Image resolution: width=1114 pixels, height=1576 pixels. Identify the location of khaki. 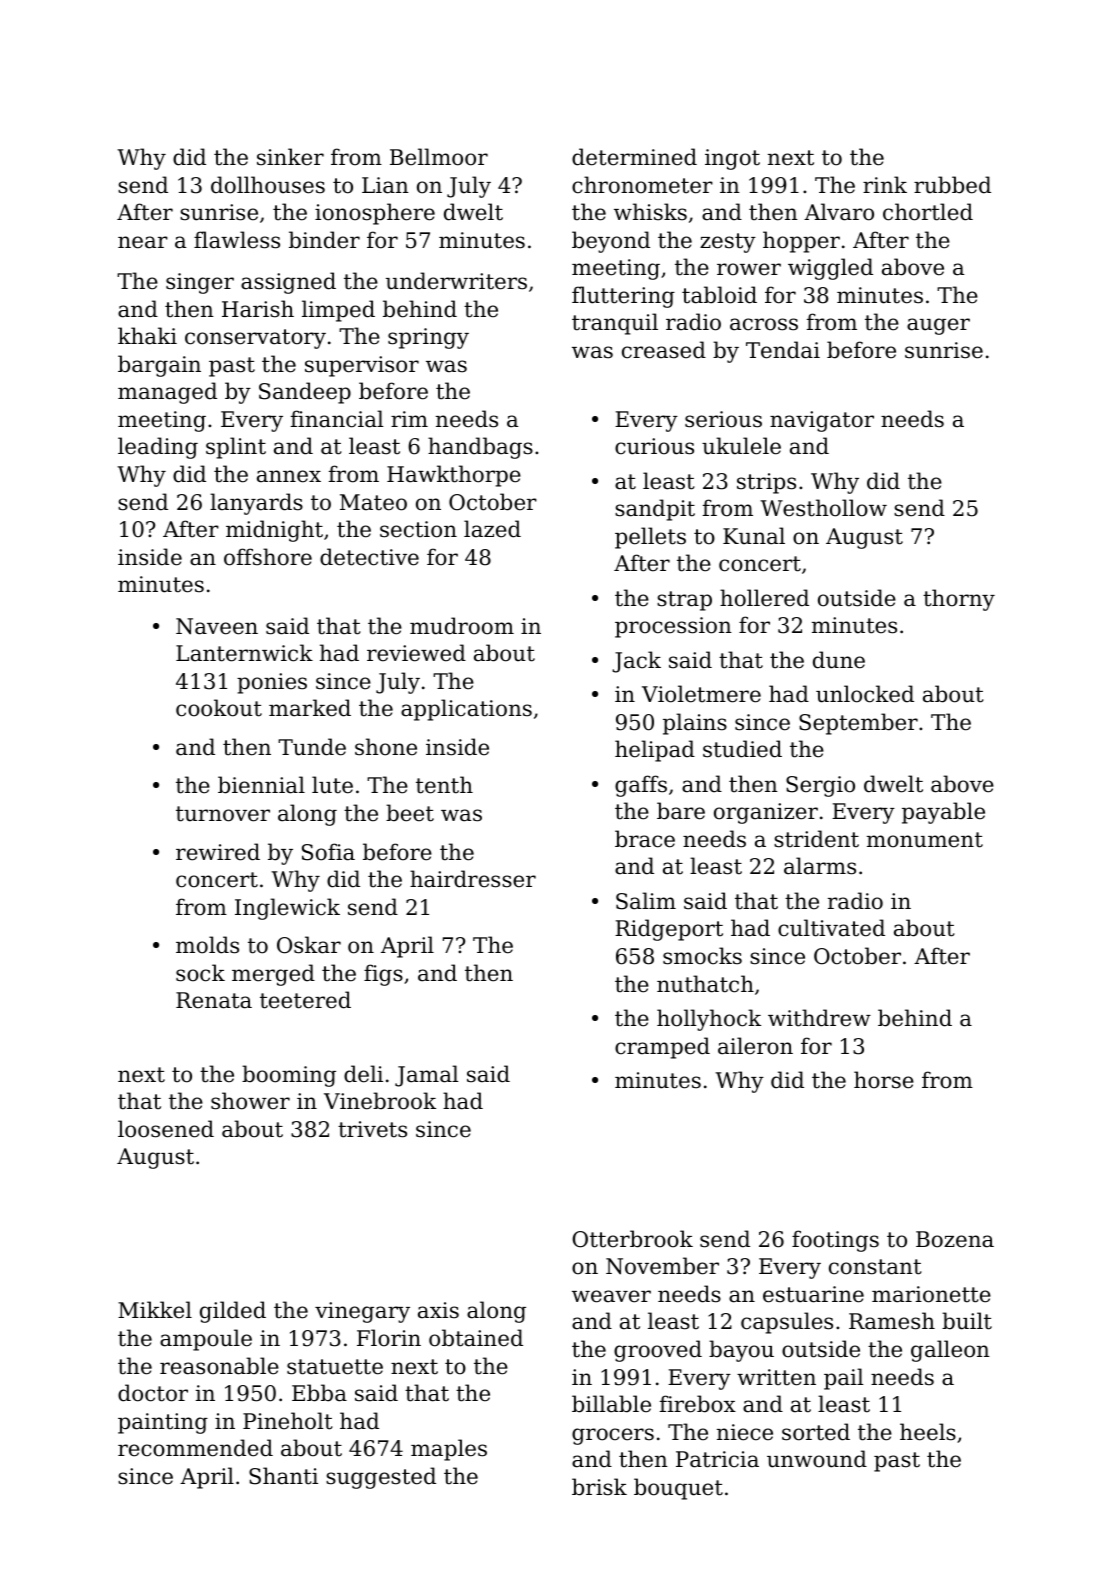
(147, 336).
